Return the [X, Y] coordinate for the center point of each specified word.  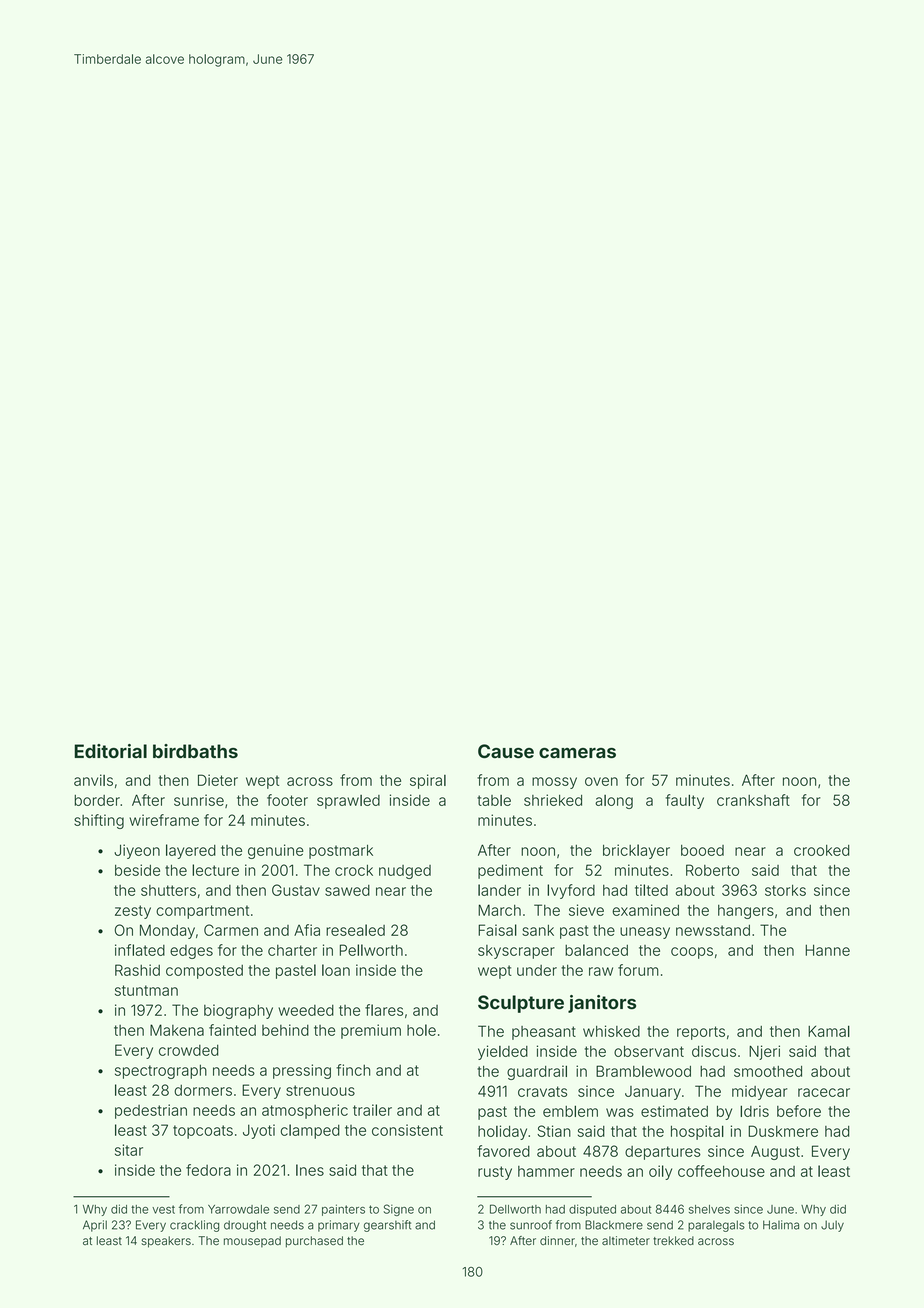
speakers [166, 1242]
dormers [203, 1090]
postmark [341, 852]
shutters [168, 890]
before [799, 1111]
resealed [355, 930]
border [97, 800]
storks [785, 890]
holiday [502, 1132]
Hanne [827, 950]
